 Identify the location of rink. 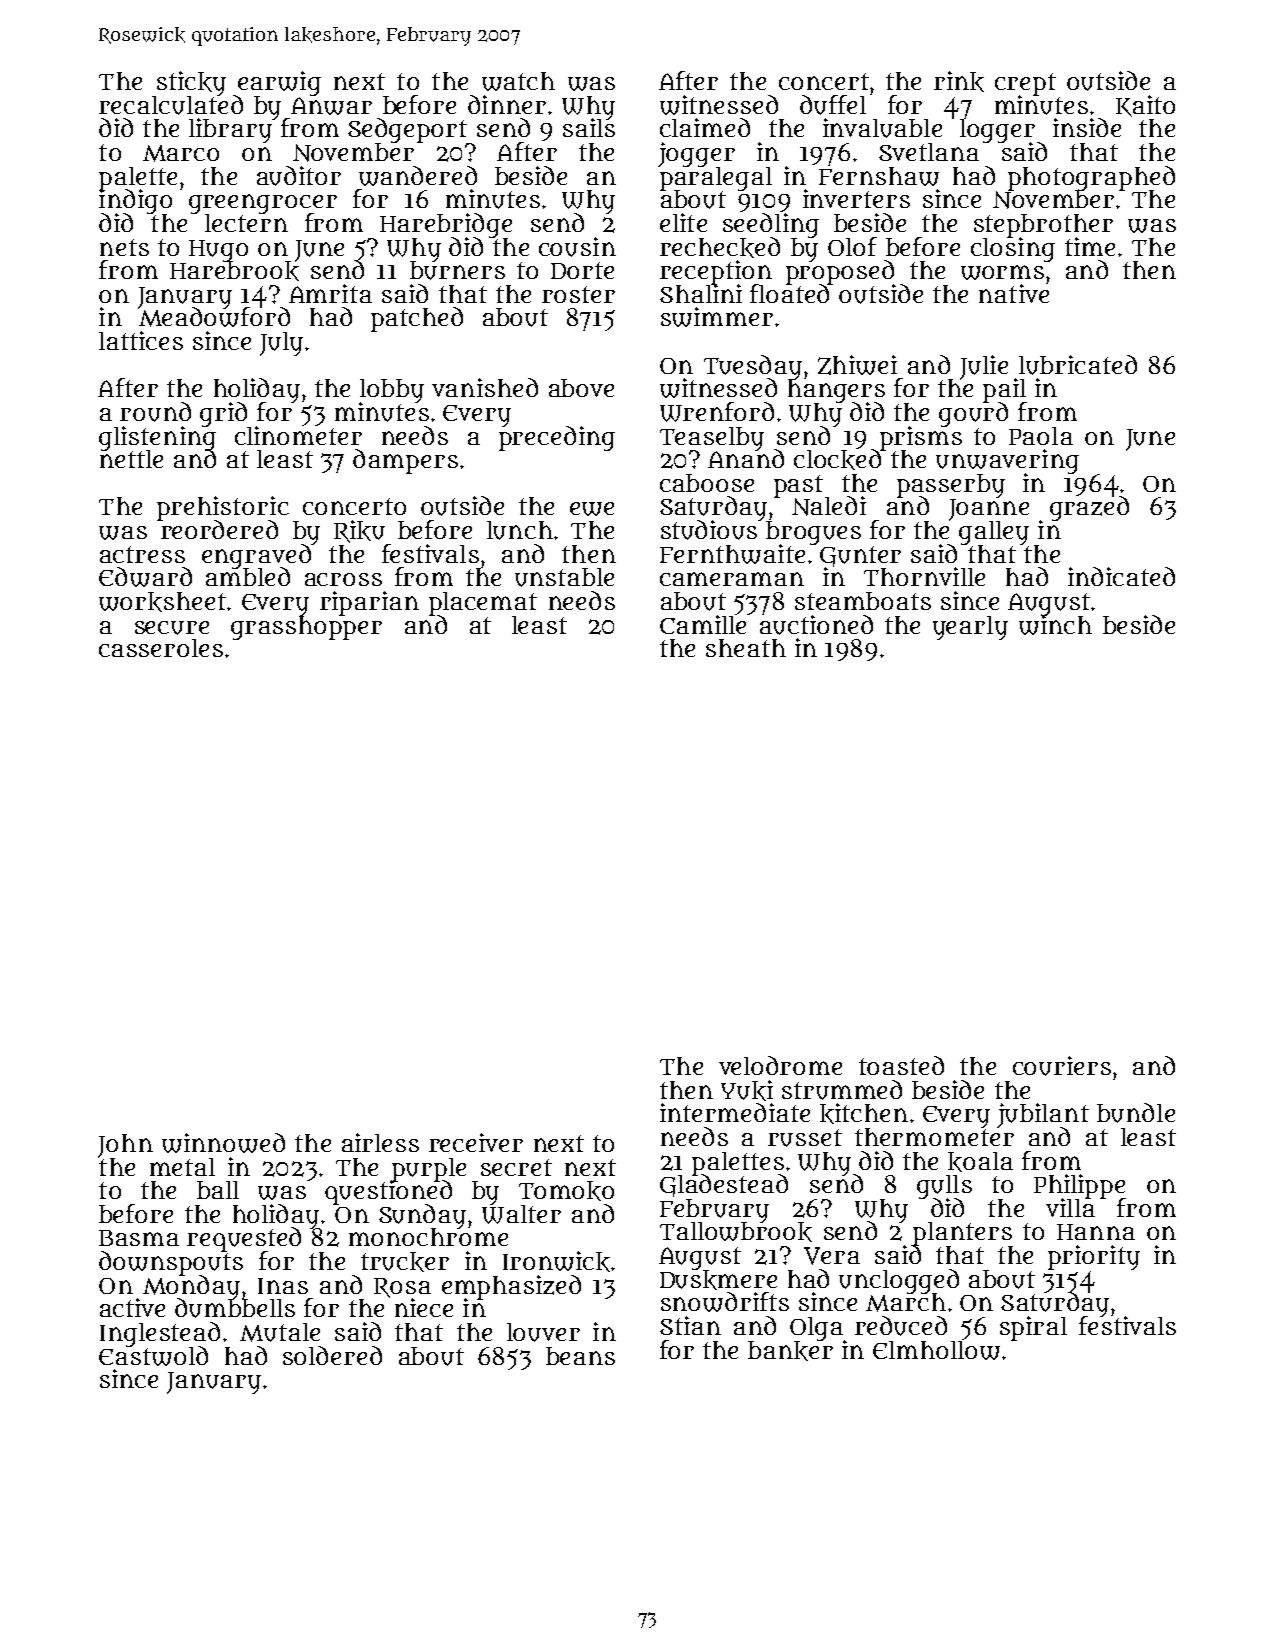
(959, 81).
